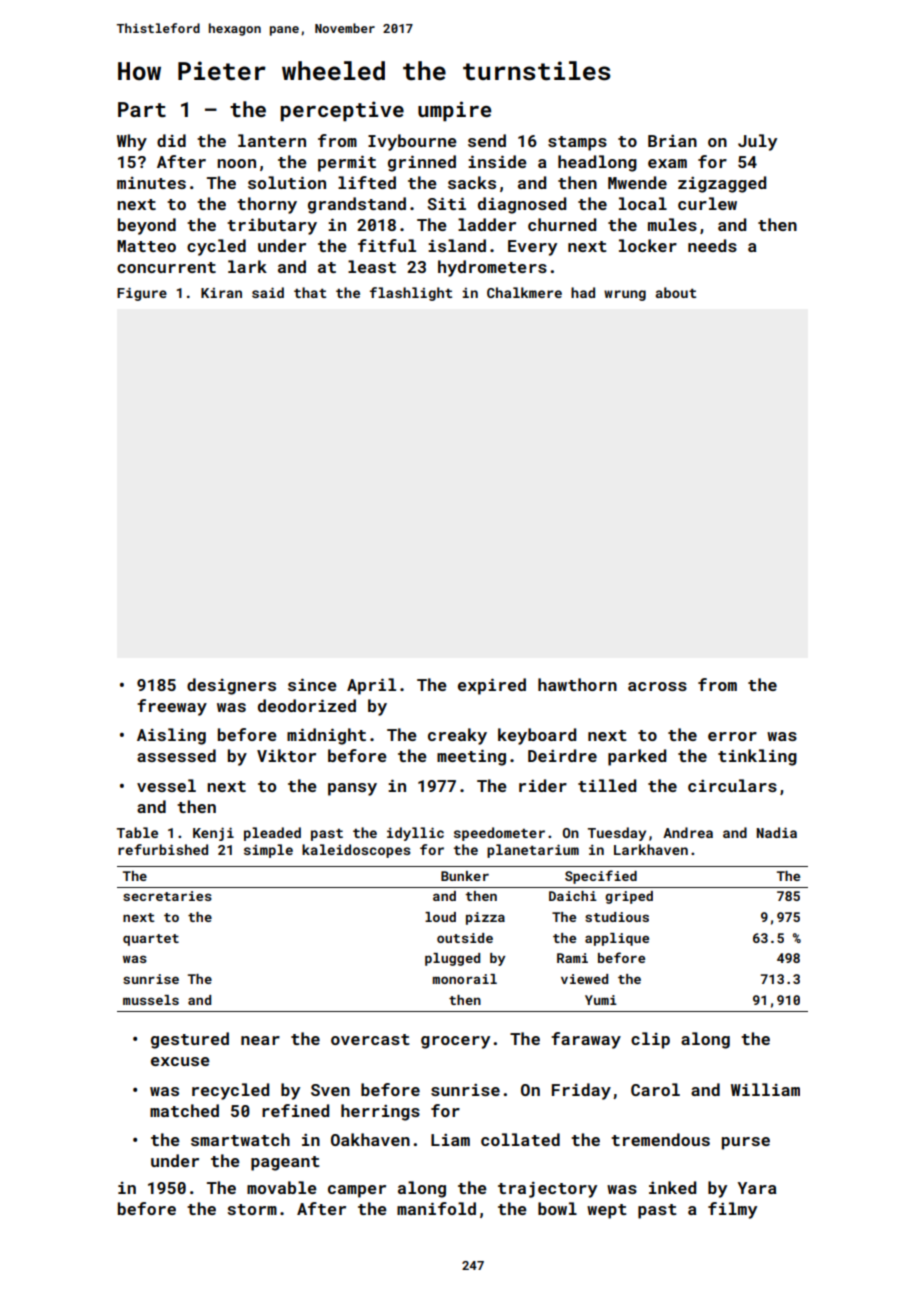 The width and height of the screenshot is (924, 1308). Describe the element at coordinates (676, 292) in the screenshot. I see `about` at that location.
